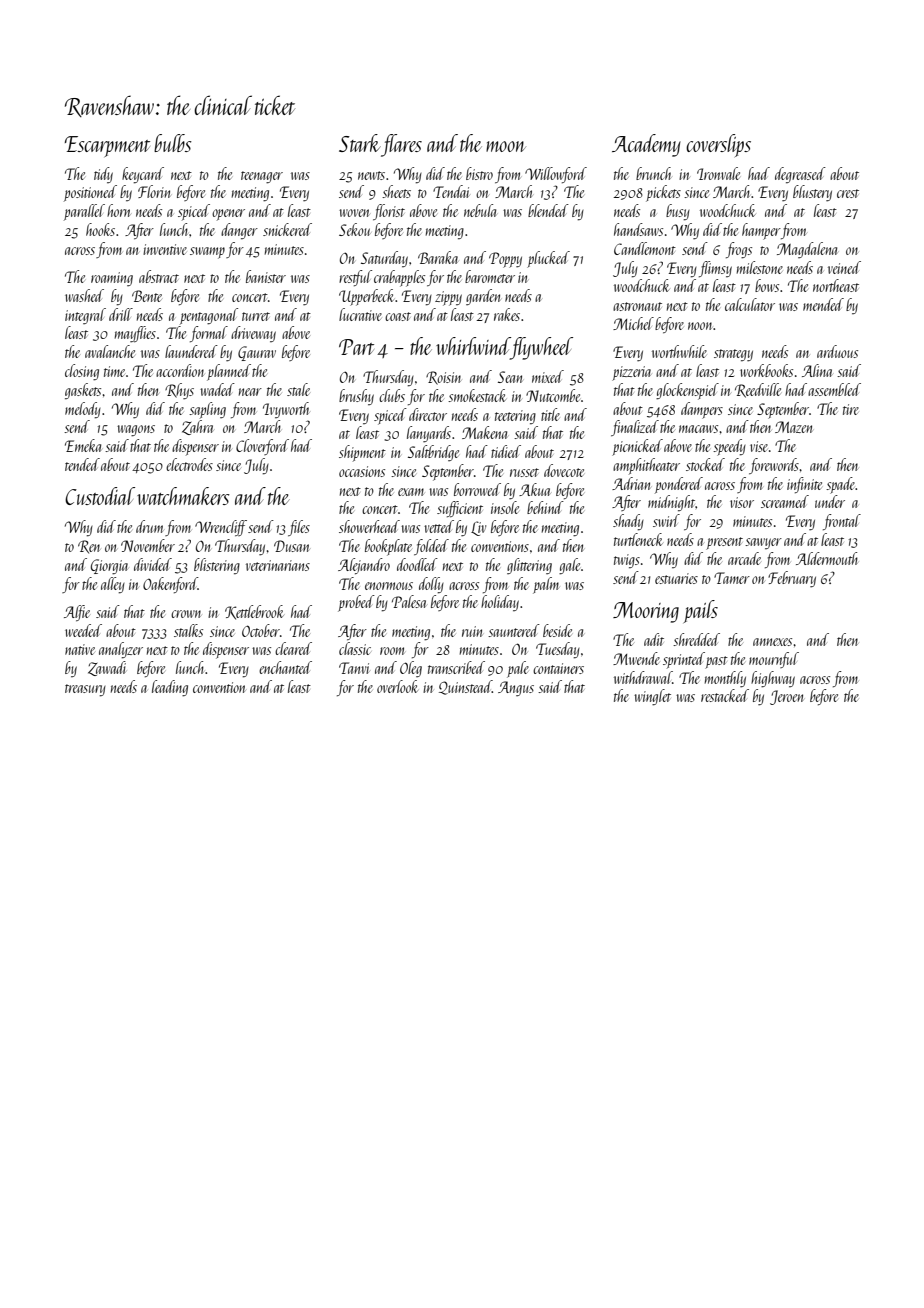  Describe the element at coordinates (85, 316) in the image. I see `integral` at that location.
